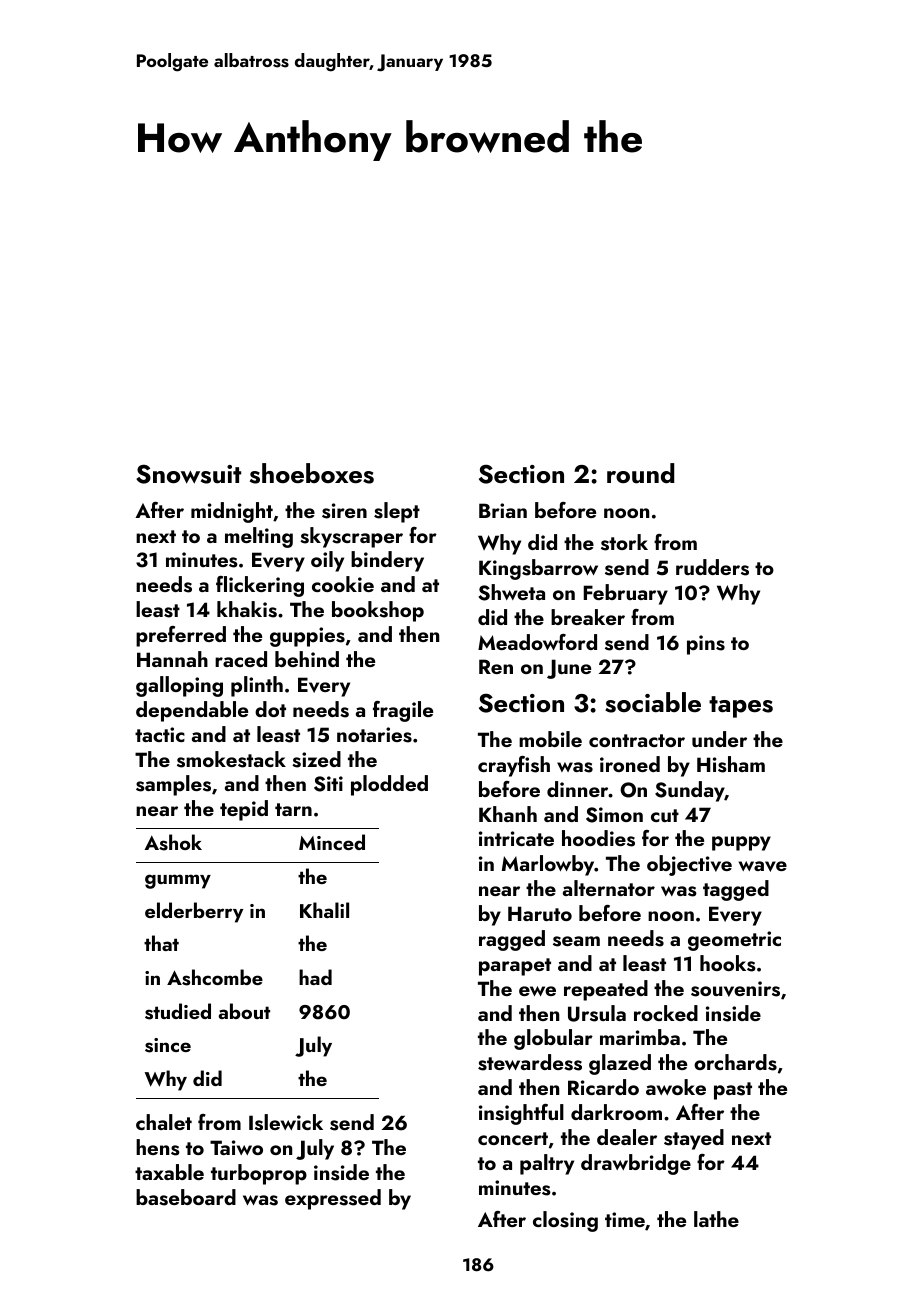 The height and width of the screenshot is (1314, 924). I want to click on baseboard, so click(186, 1197).
